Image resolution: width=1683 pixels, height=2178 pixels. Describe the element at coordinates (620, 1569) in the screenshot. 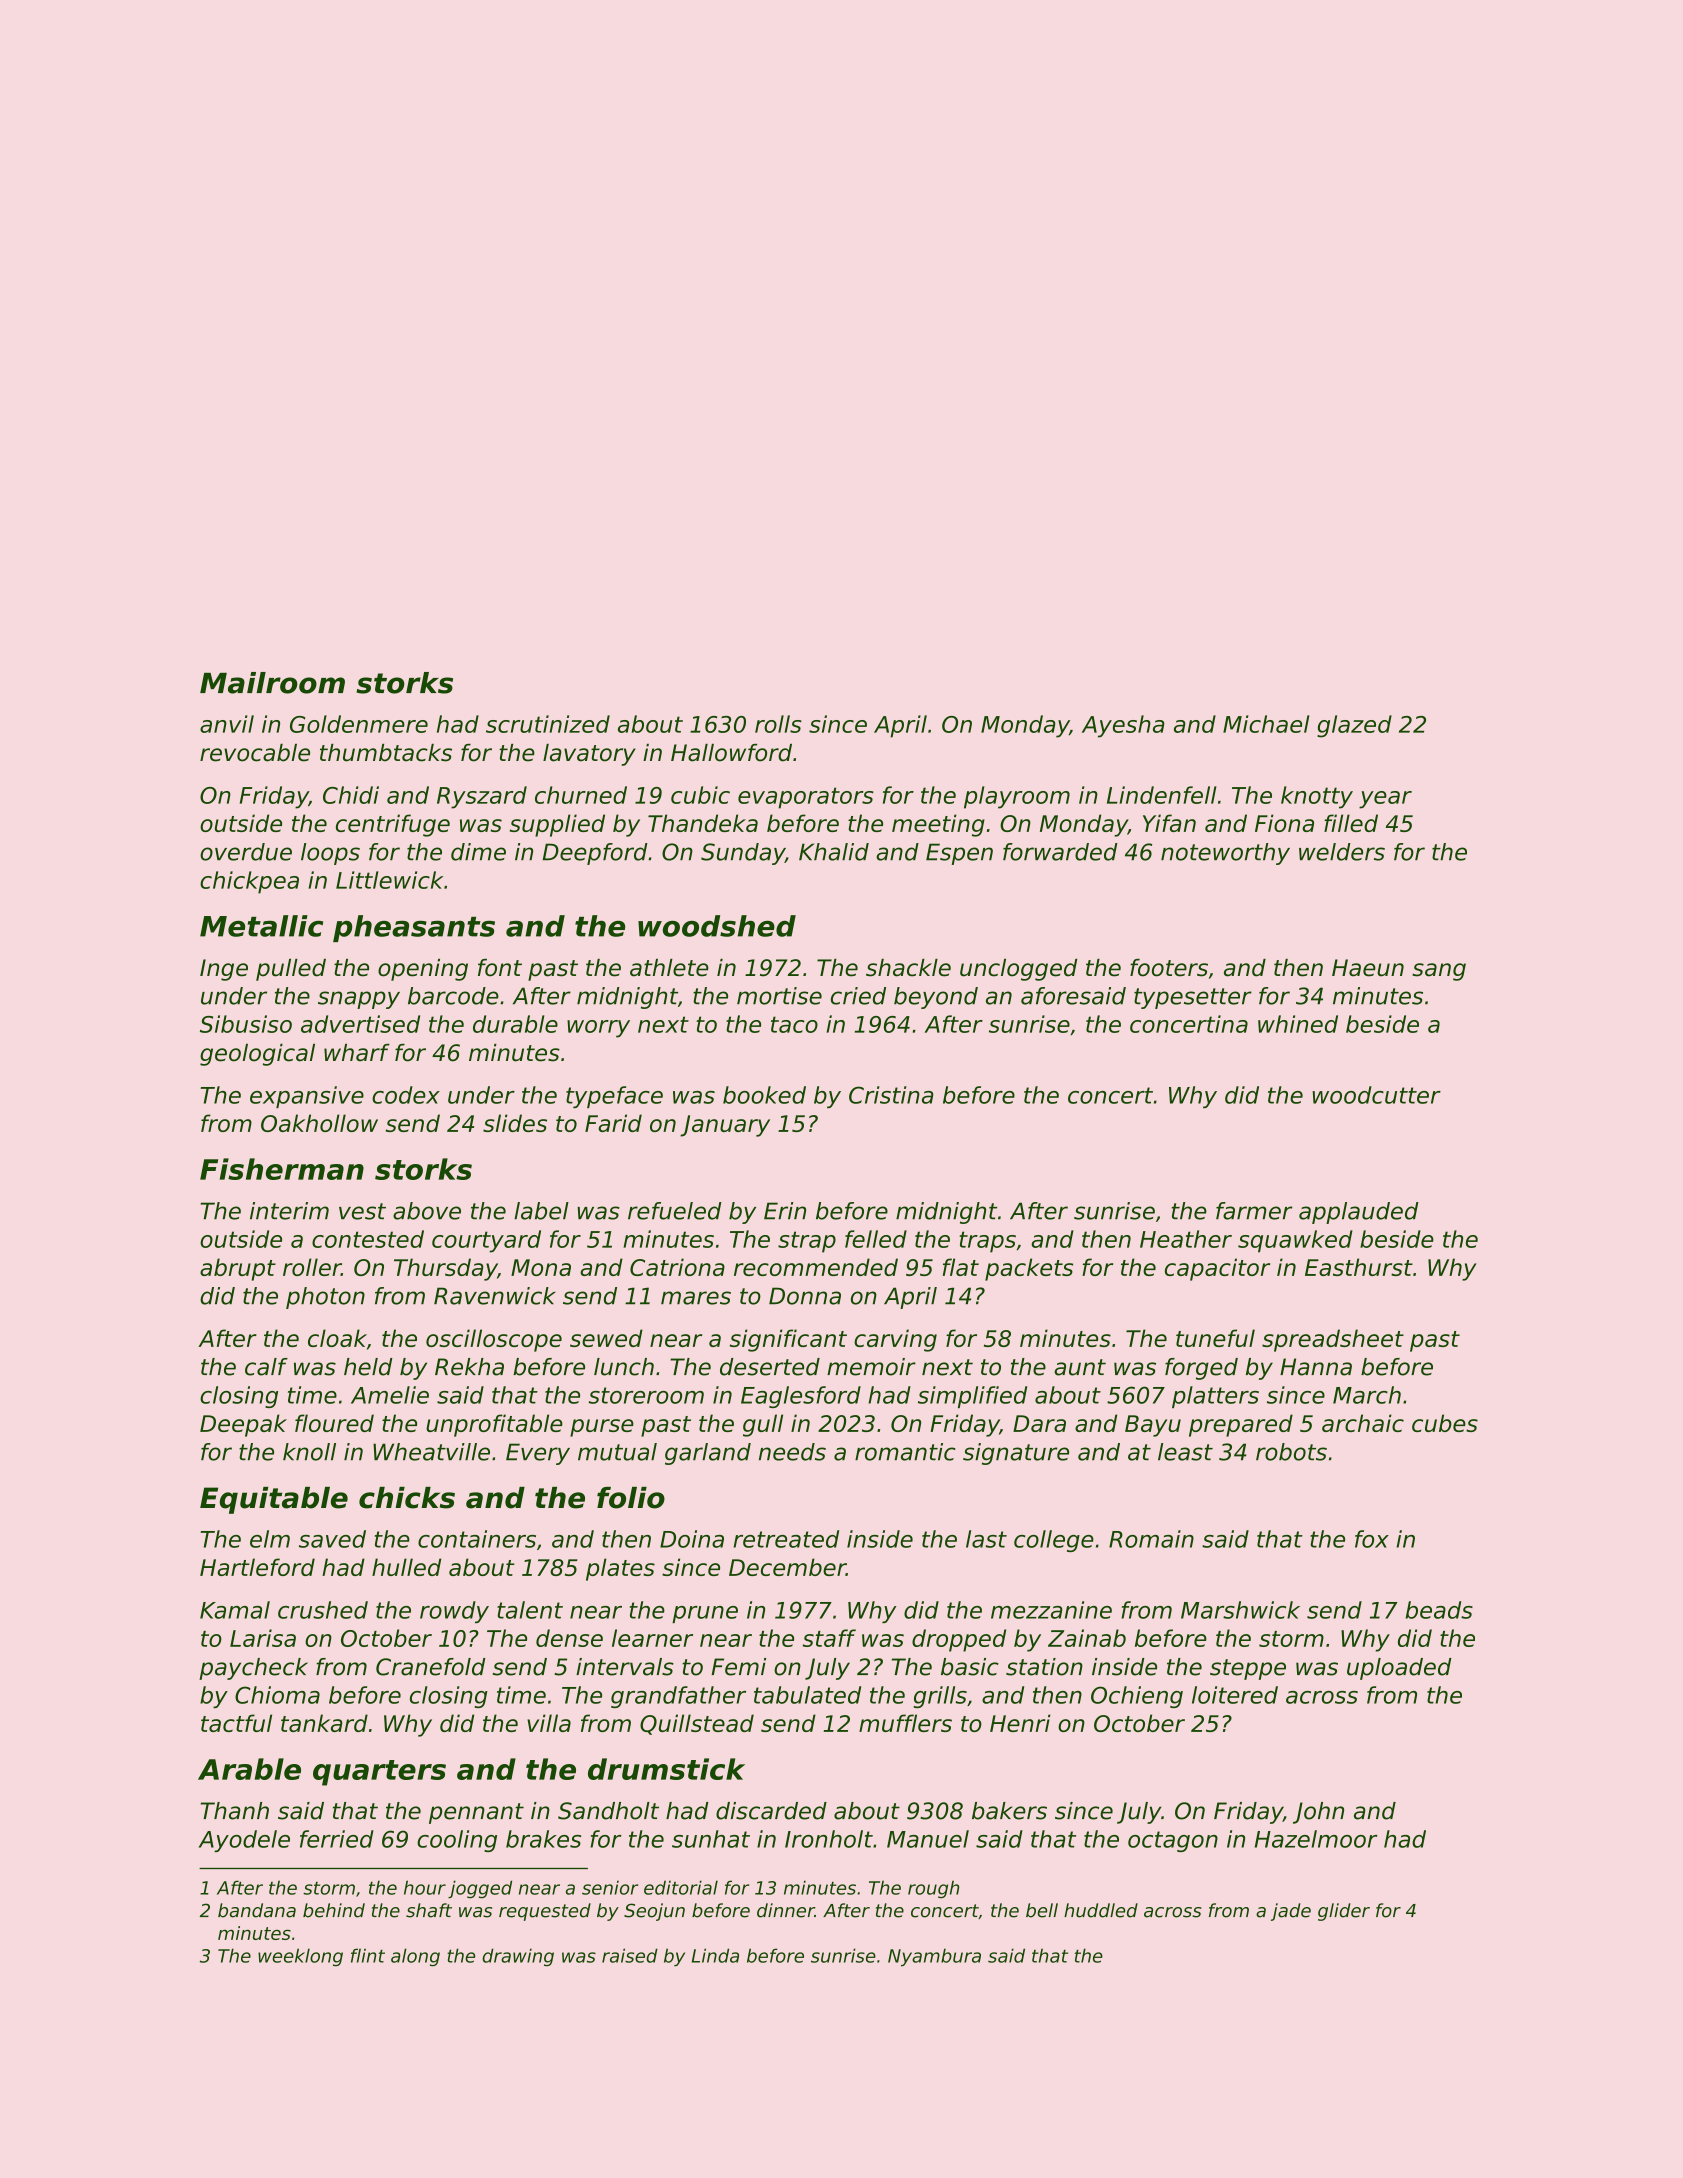

I see `plates` at that location.
